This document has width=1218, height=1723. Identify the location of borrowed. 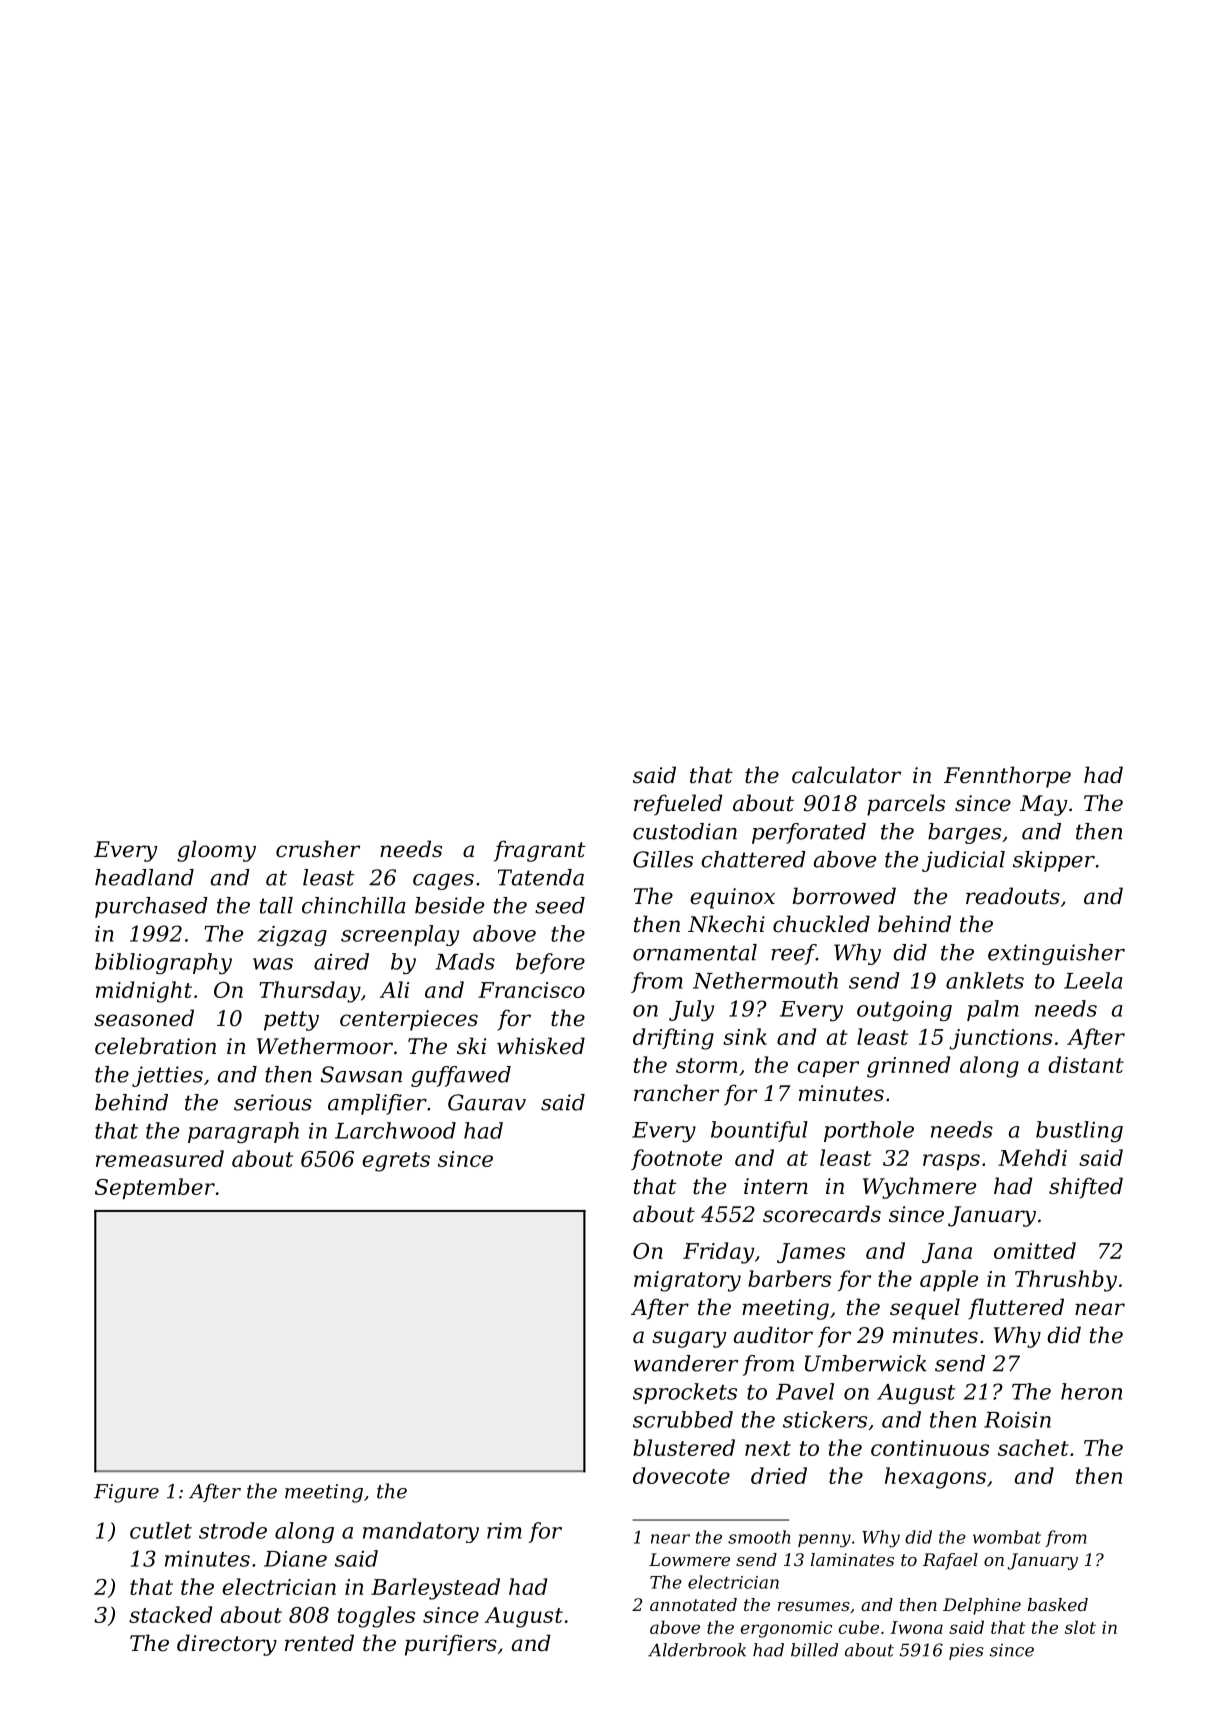
(844, 896).
